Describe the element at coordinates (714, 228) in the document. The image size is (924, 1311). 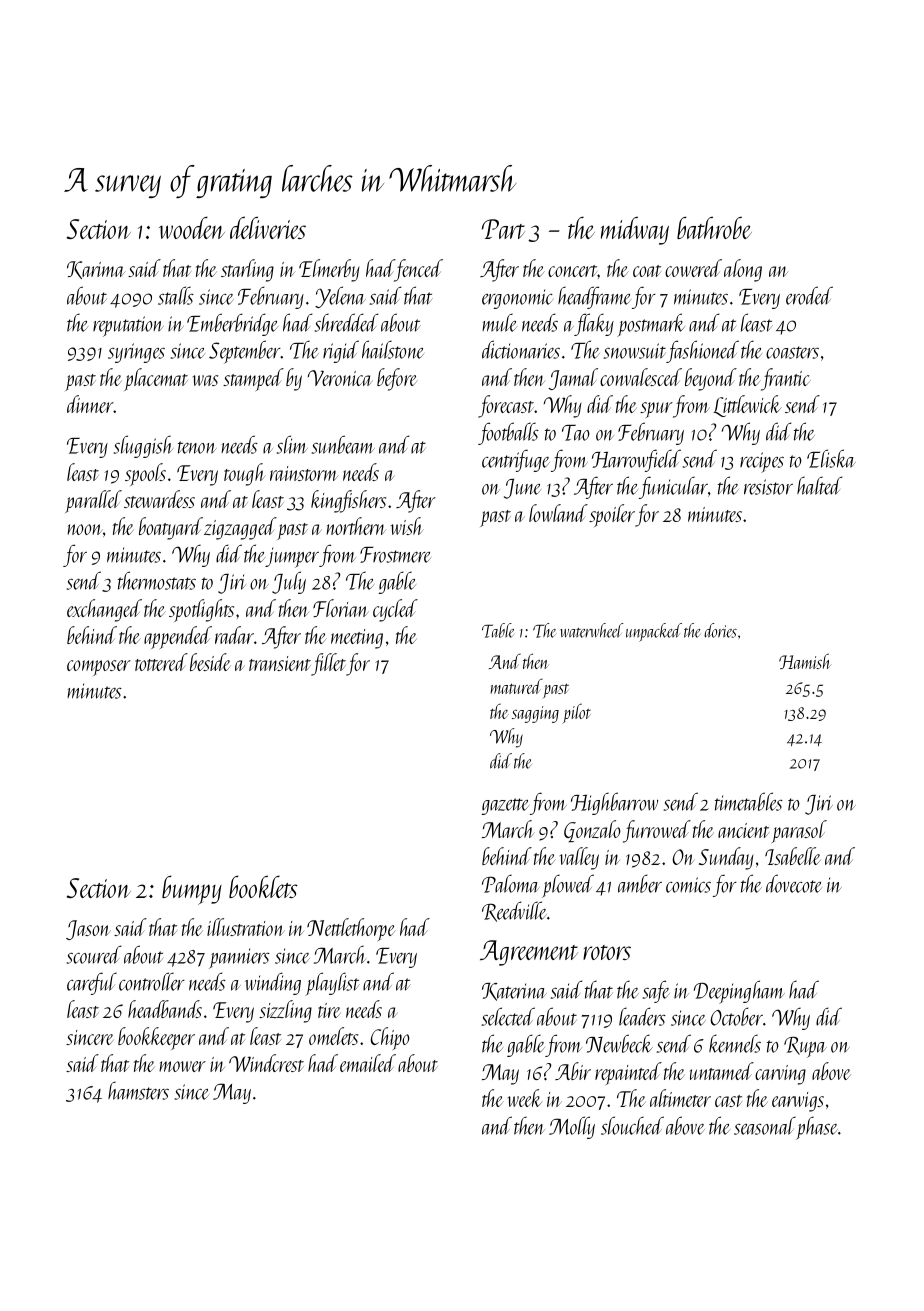
I see `bathrobe` at that location.
